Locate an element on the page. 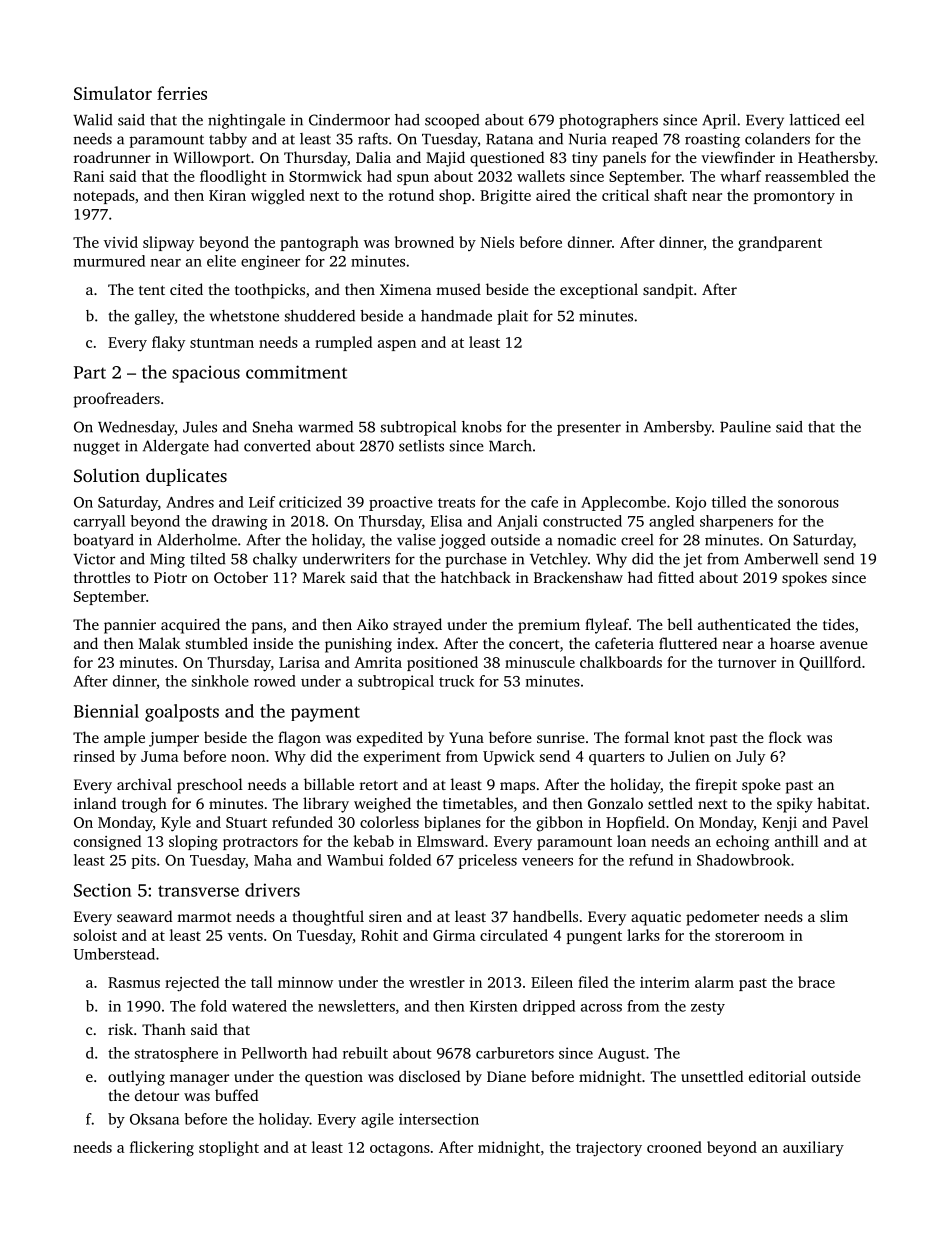 Image resolution: width=952 pixels, height=1233 pixels. premium is located at coordinates (549, 626).
